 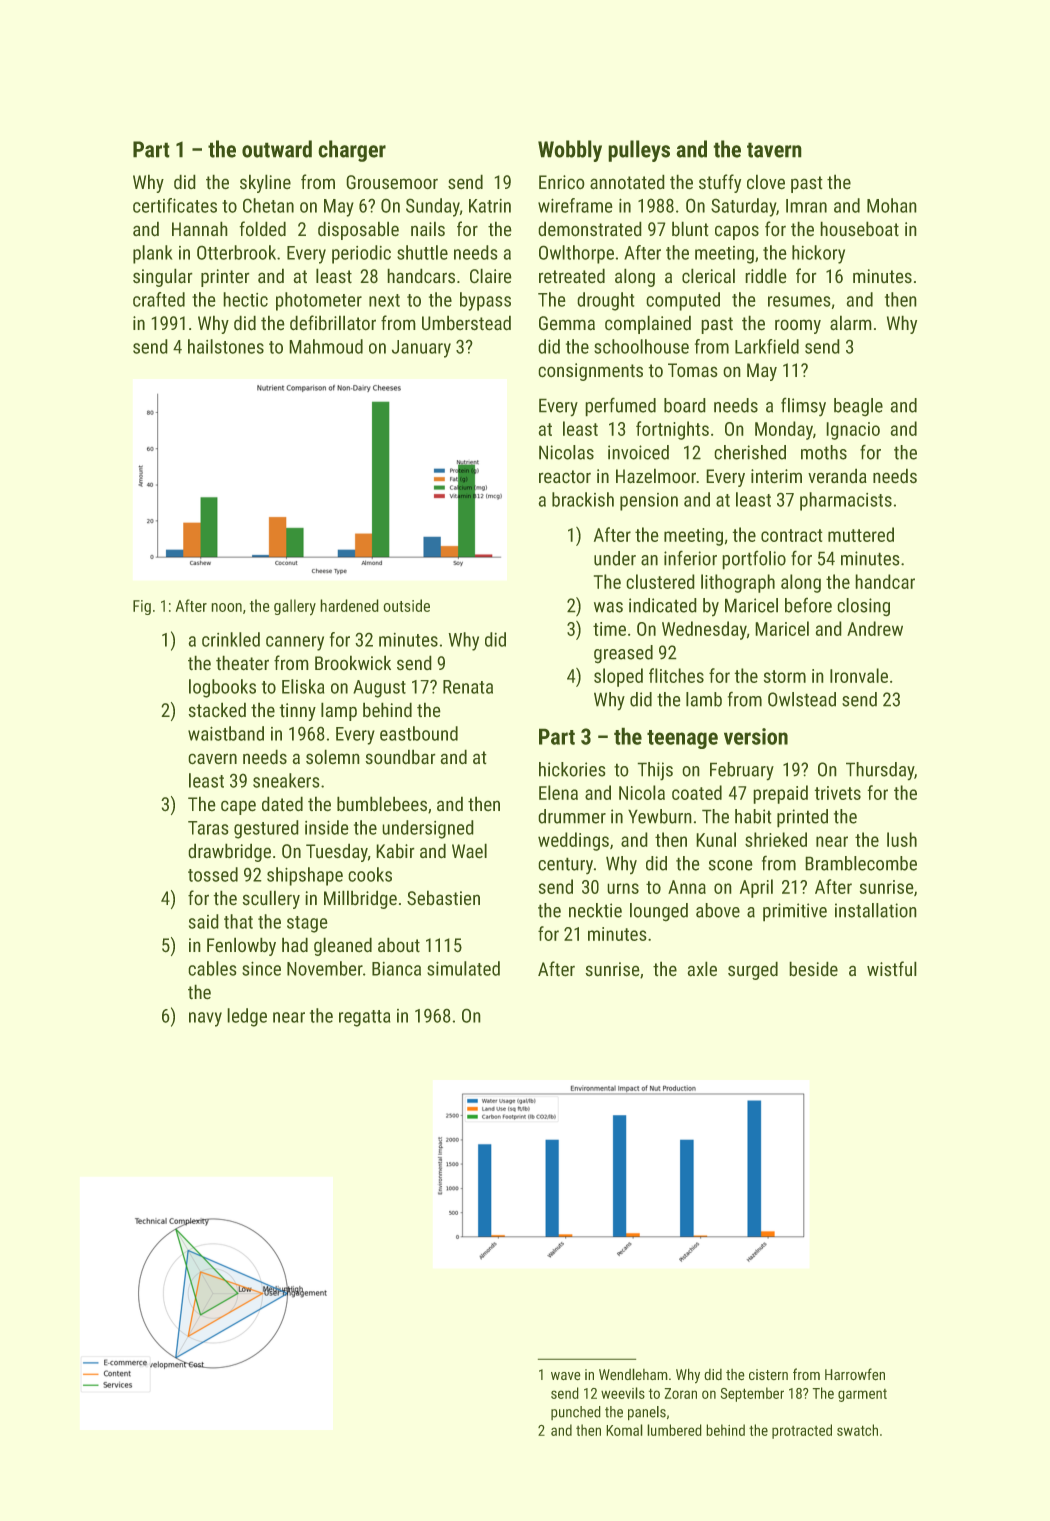 What do you see at coordinates (295, 607) in the page?
I see `gallery` at bounding box center [295, 607].
